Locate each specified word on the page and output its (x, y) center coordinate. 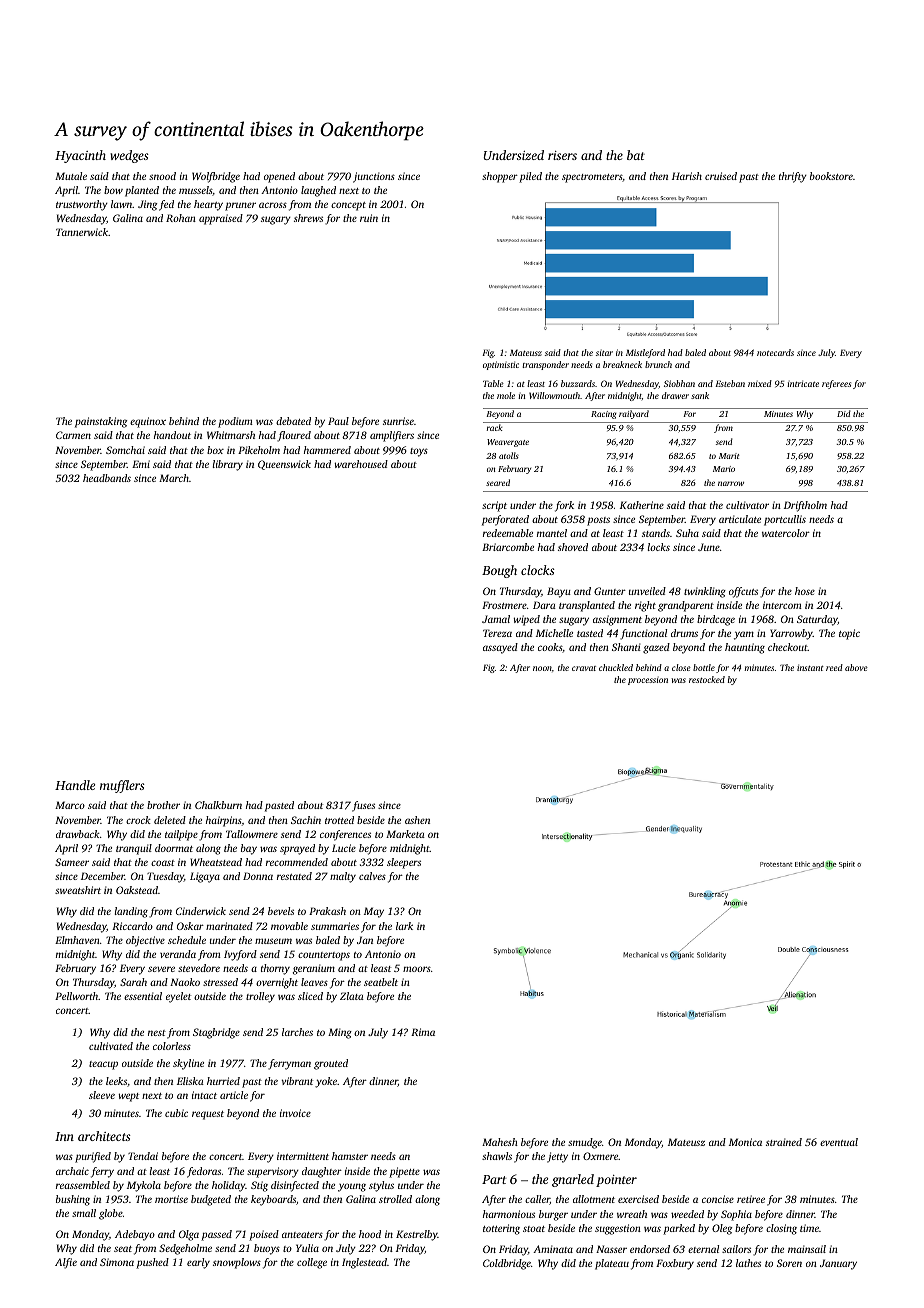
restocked (707, 679)
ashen (417, 820)
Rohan (181, 218)
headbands (107, 478)
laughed (318, 191)
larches (297, 1032)
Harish (687, 176)
